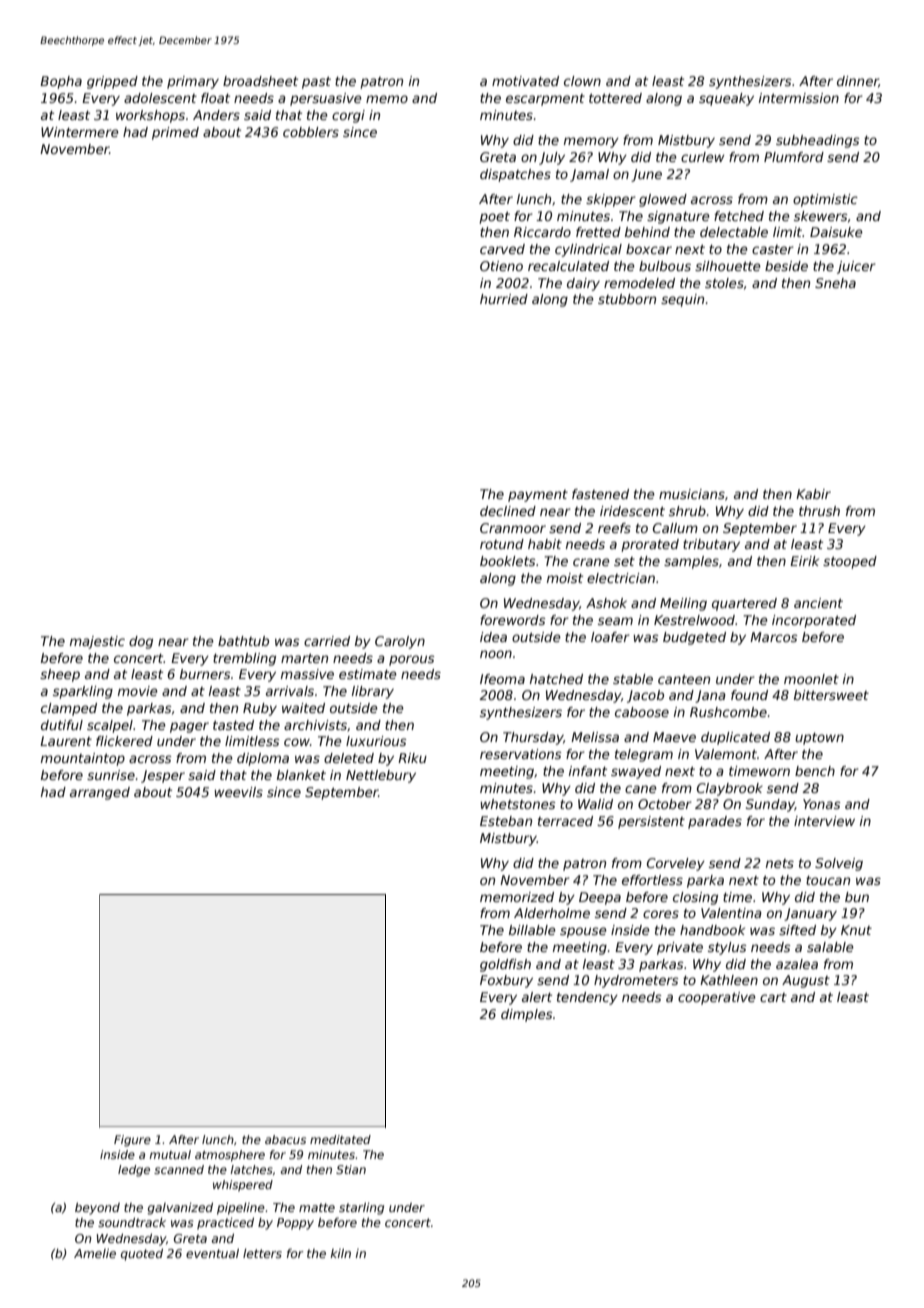  What do you see at coordinates (243, 641) in the screenshot?
I see `bathtub` at bounding box center [243, 641].
